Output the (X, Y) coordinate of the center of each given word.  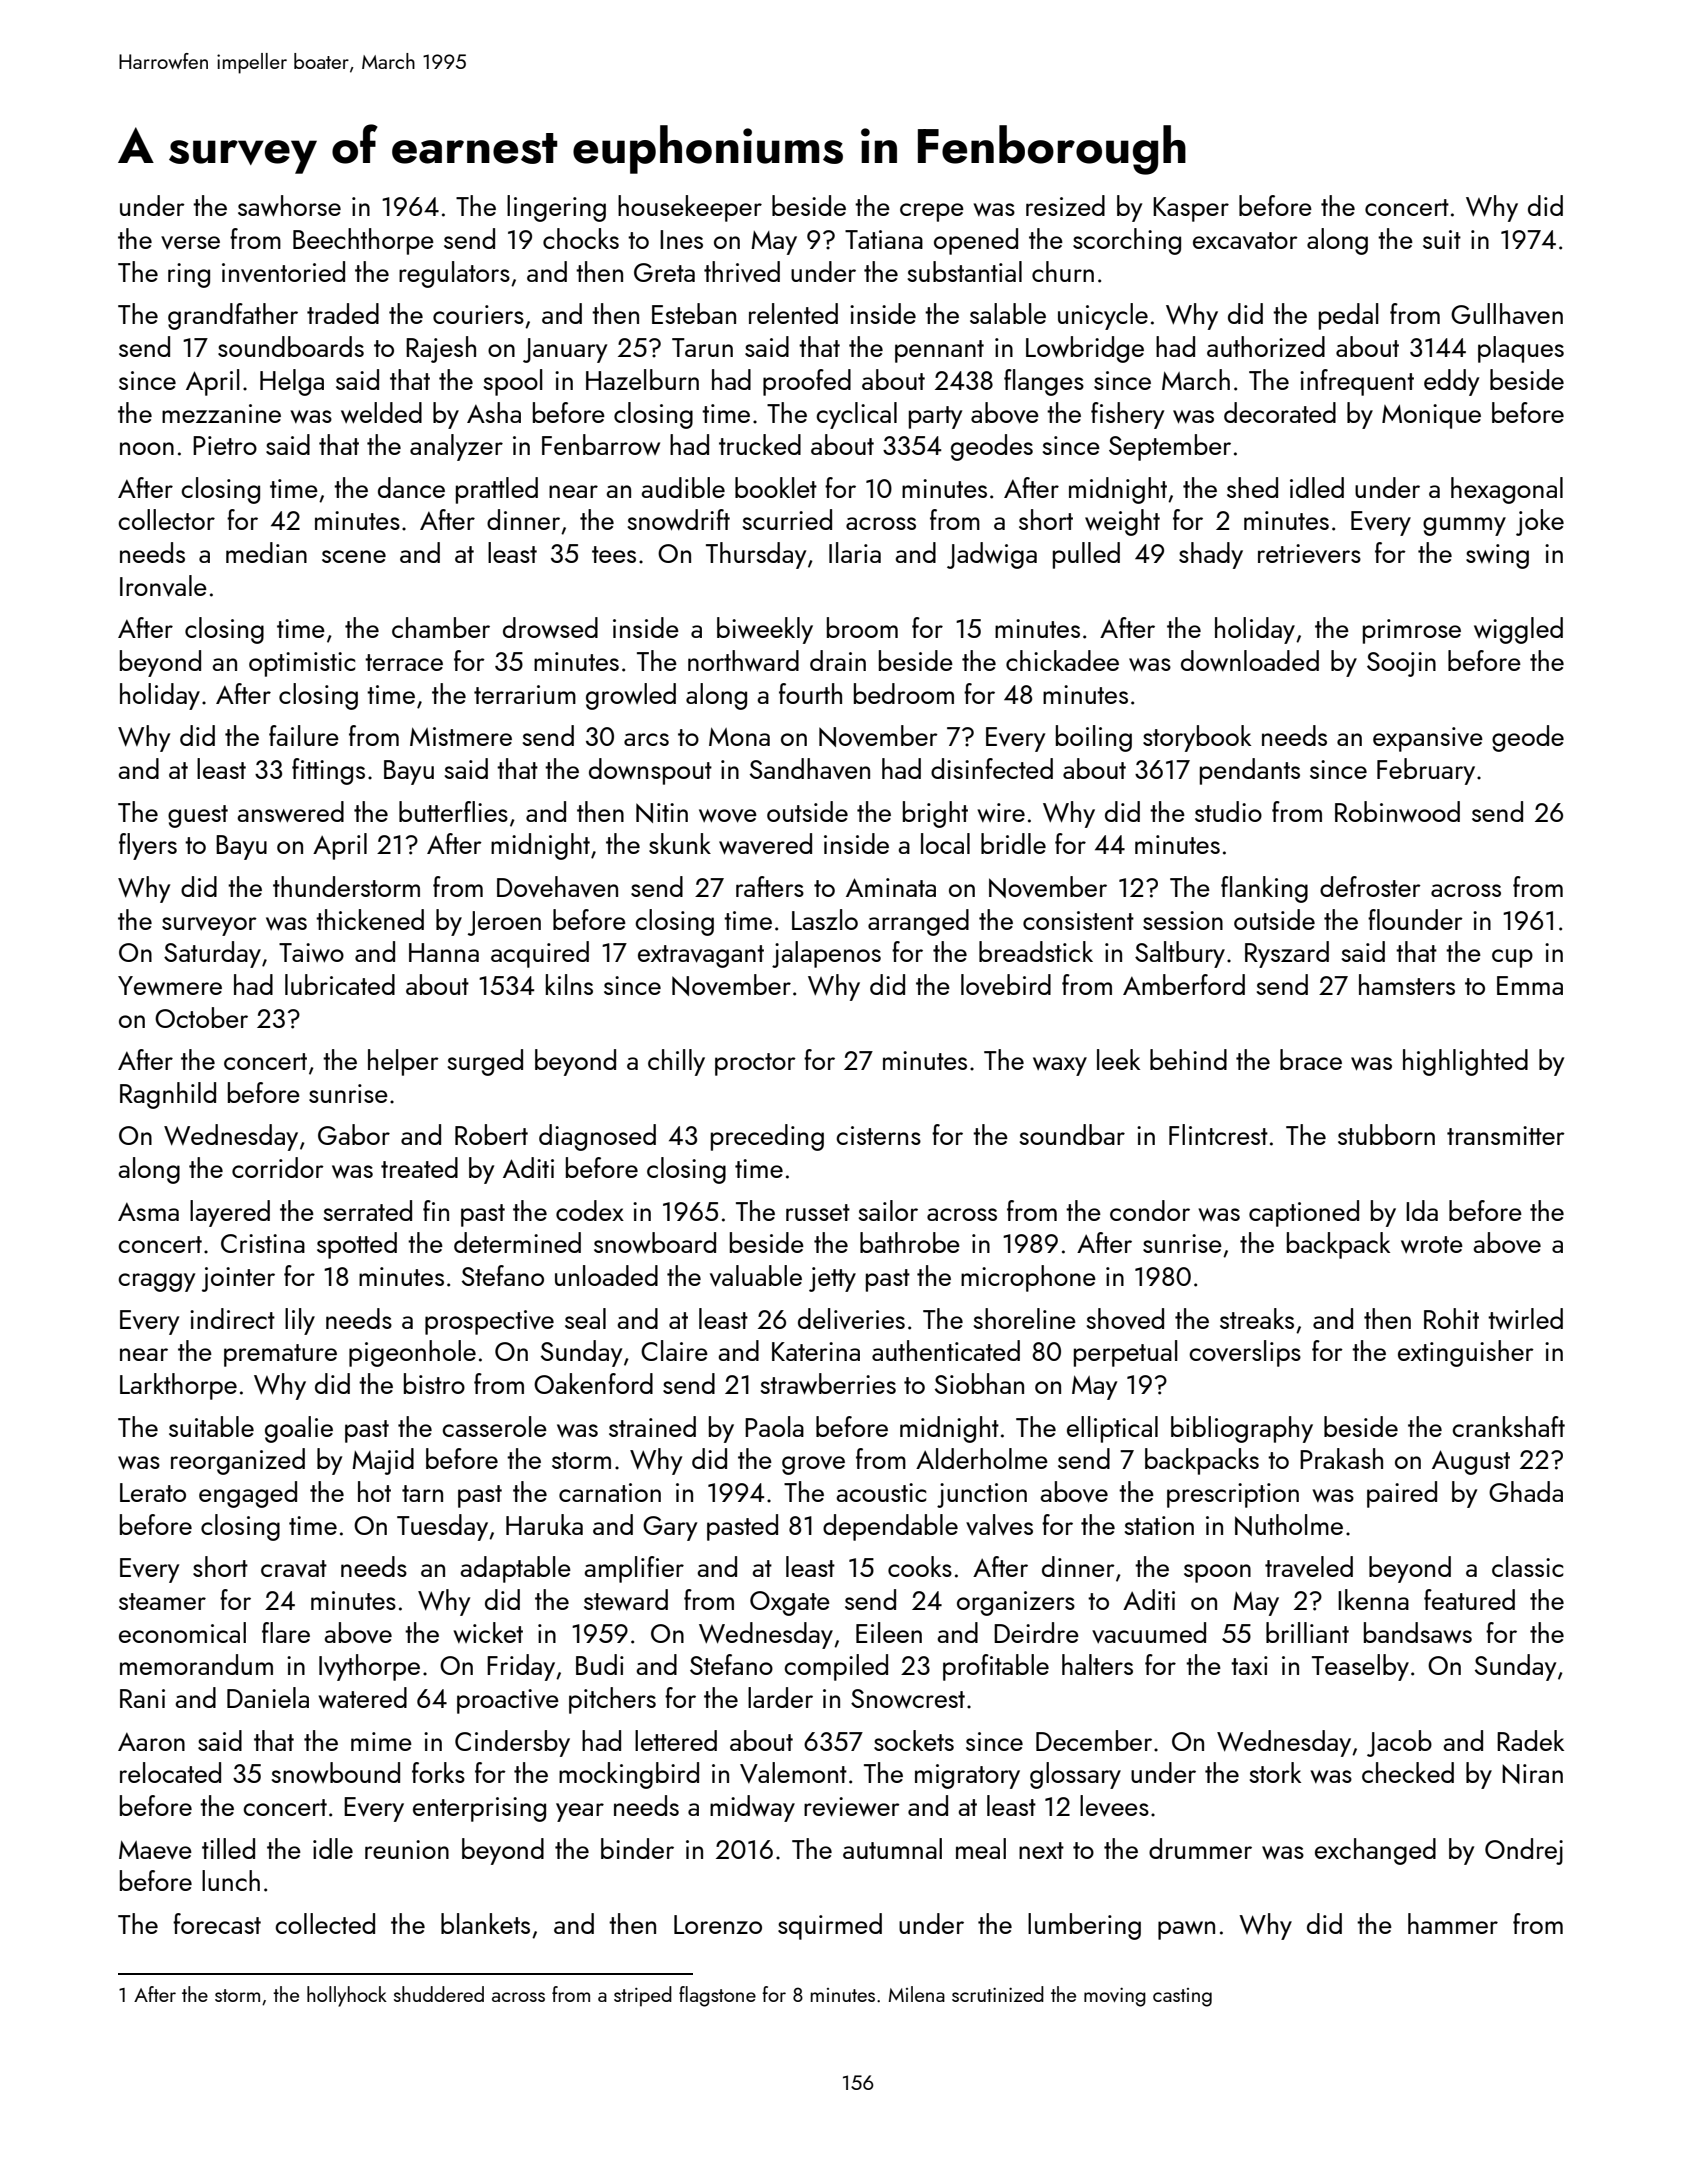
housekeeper (690, 208)
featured (1469, 1599)
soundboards (291, 346)
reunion (407, 1849)
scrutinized (998, 1994)
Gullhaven (1507, 313)
